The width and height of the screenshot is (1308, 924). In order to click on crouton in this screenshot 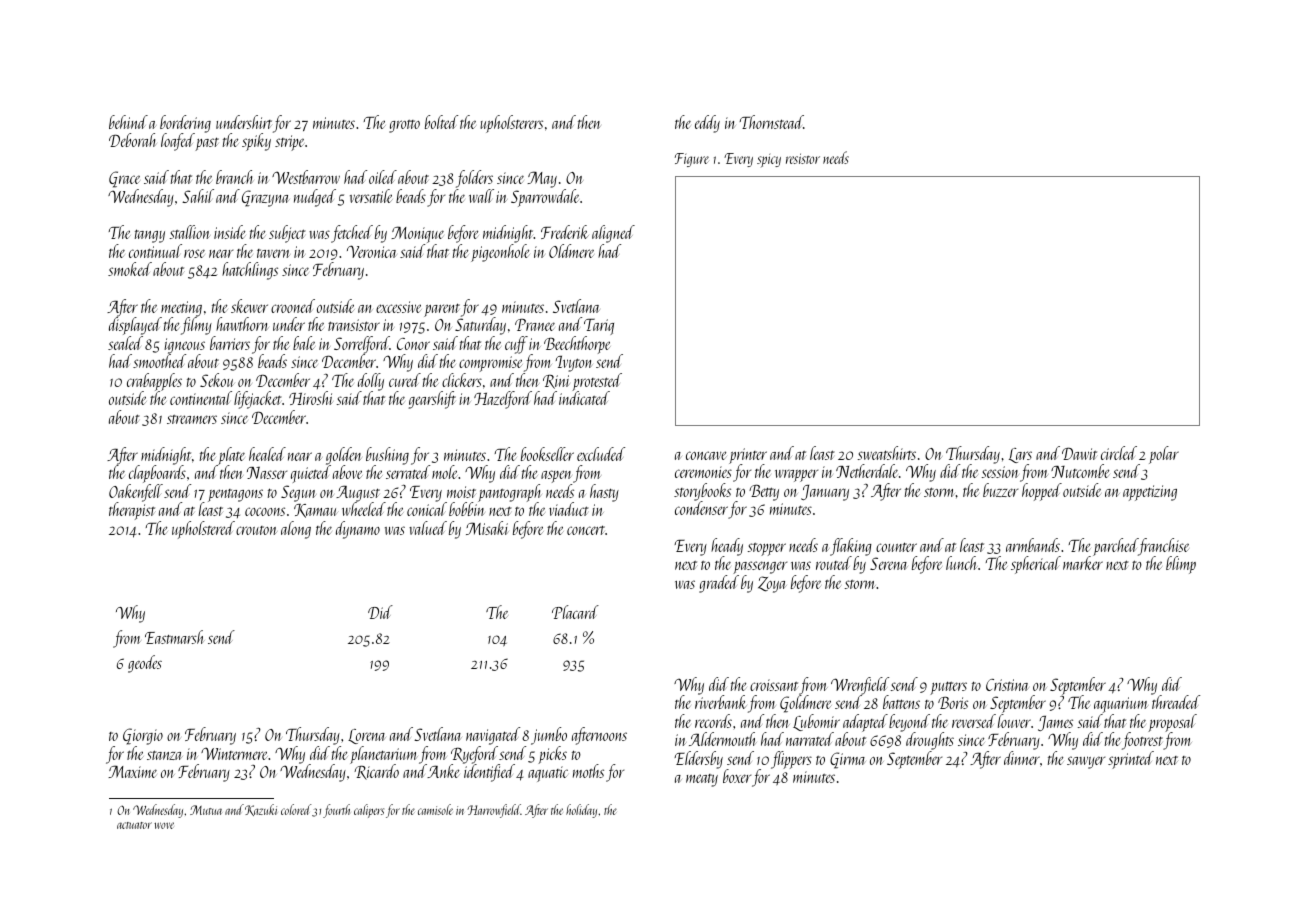, I will do `click(256, 530)`.
